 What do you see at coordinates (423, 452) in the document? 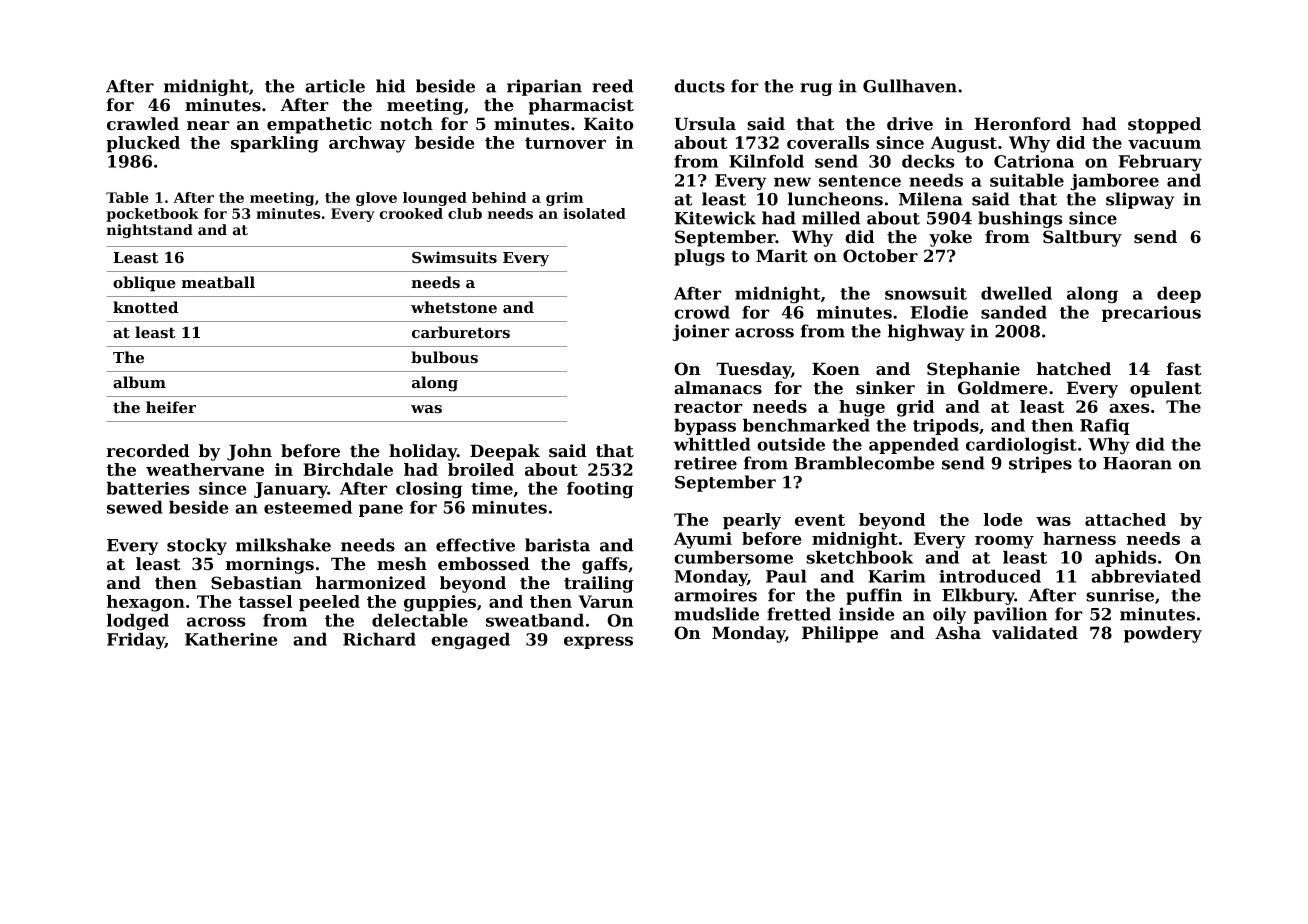
I see `holiday` at bounding box center [423, 452].
